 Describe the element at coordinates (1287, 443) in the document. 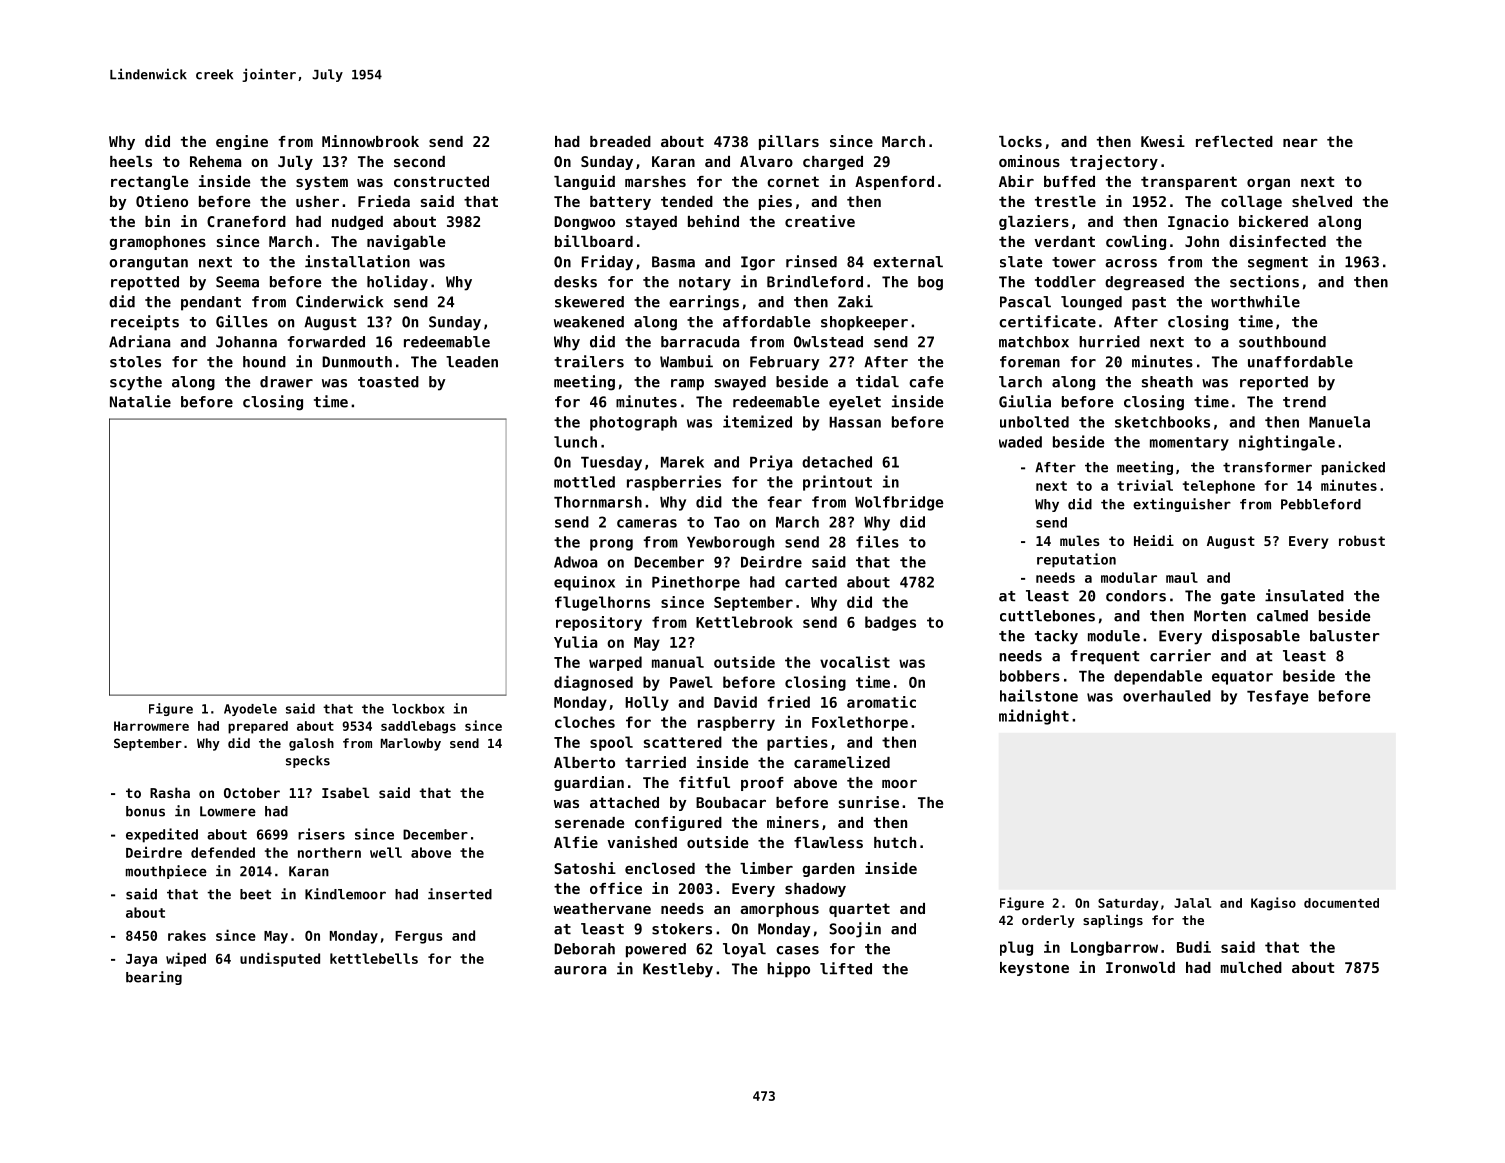

I see `nightingale` at that location.
